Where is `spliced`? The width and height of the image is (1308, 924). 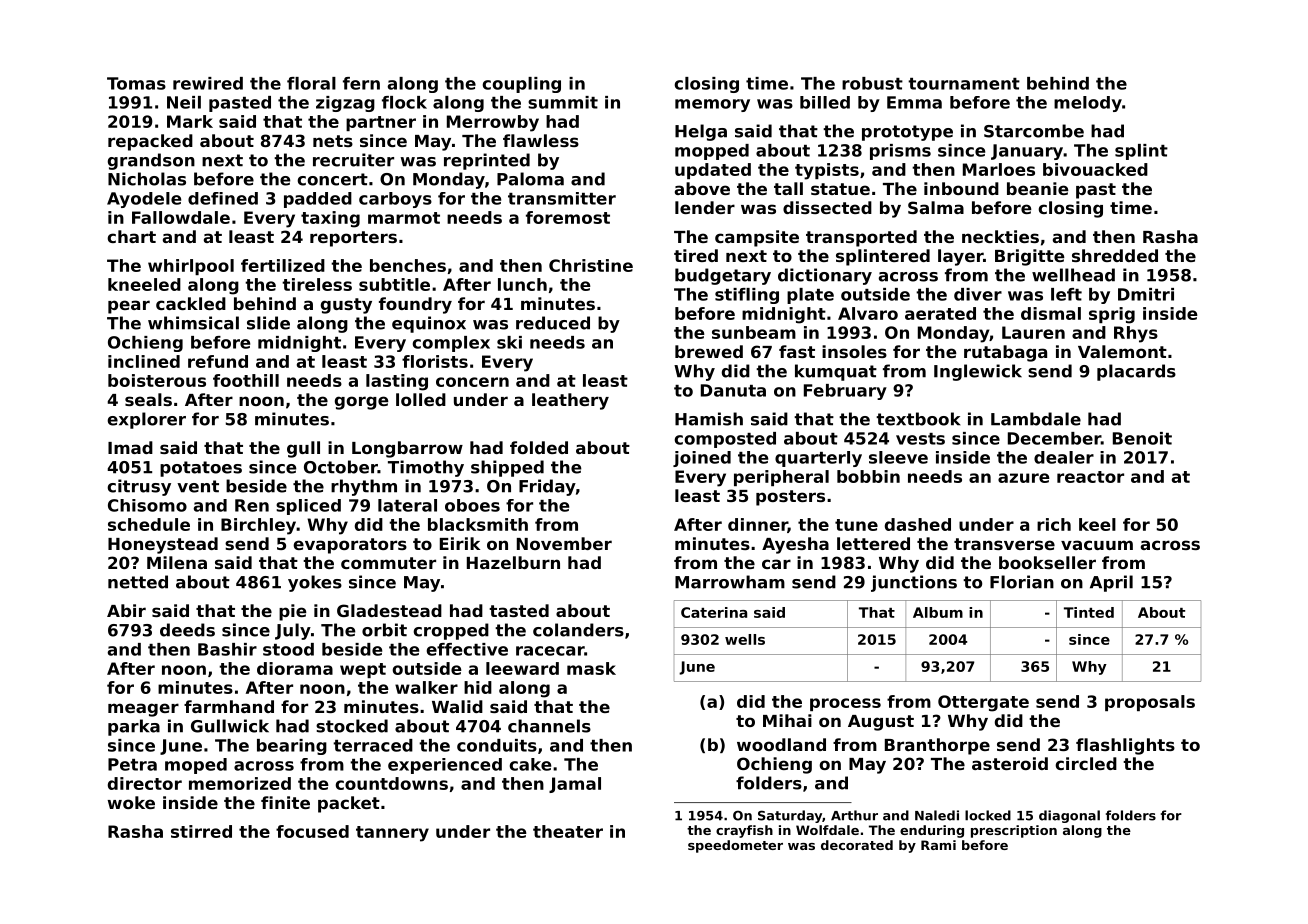
spliced is located at coordinates (308, 507).
